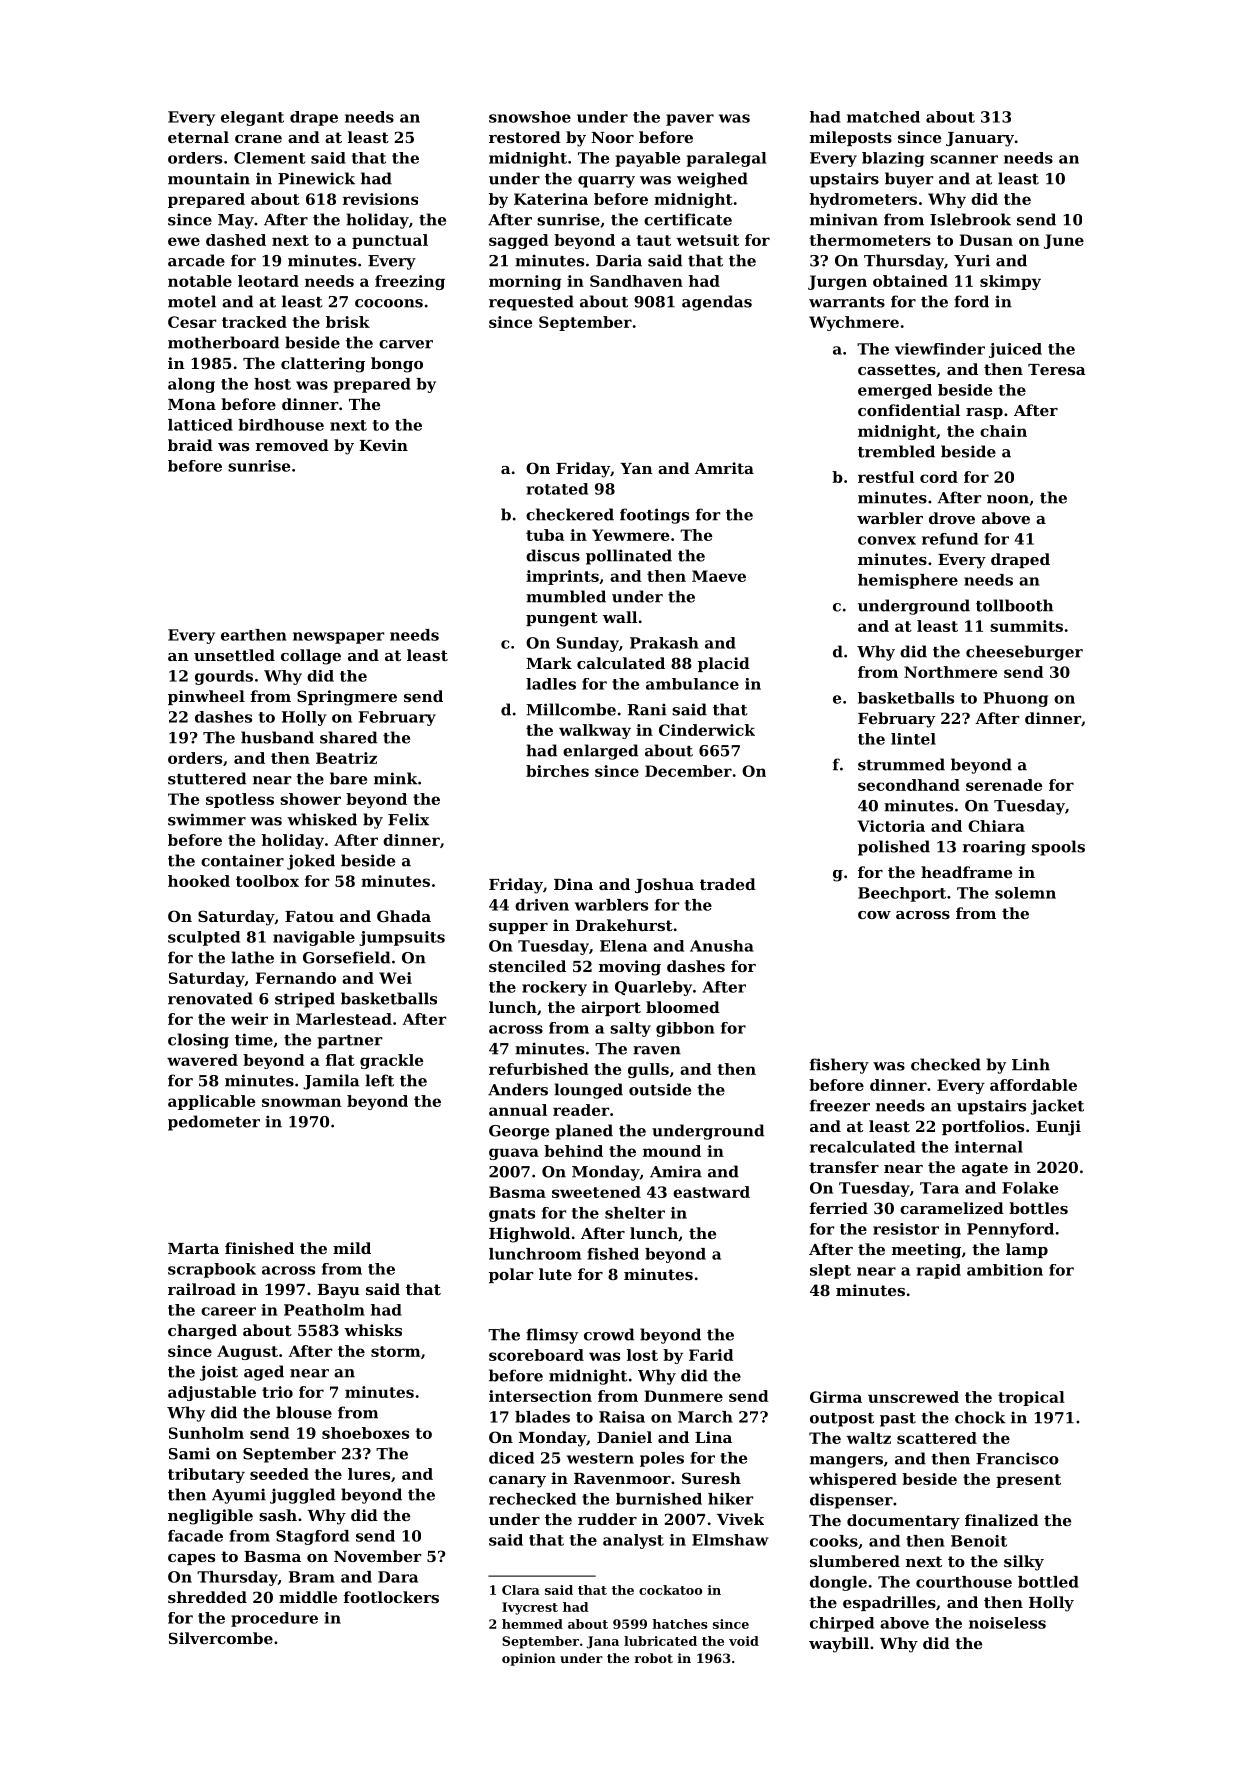 The height and width of the screenshot is (1779, 1258). What do you see at coordinates (270, 158) in the screenshot?
I see `Clement` at bounding box center [270, 158].
